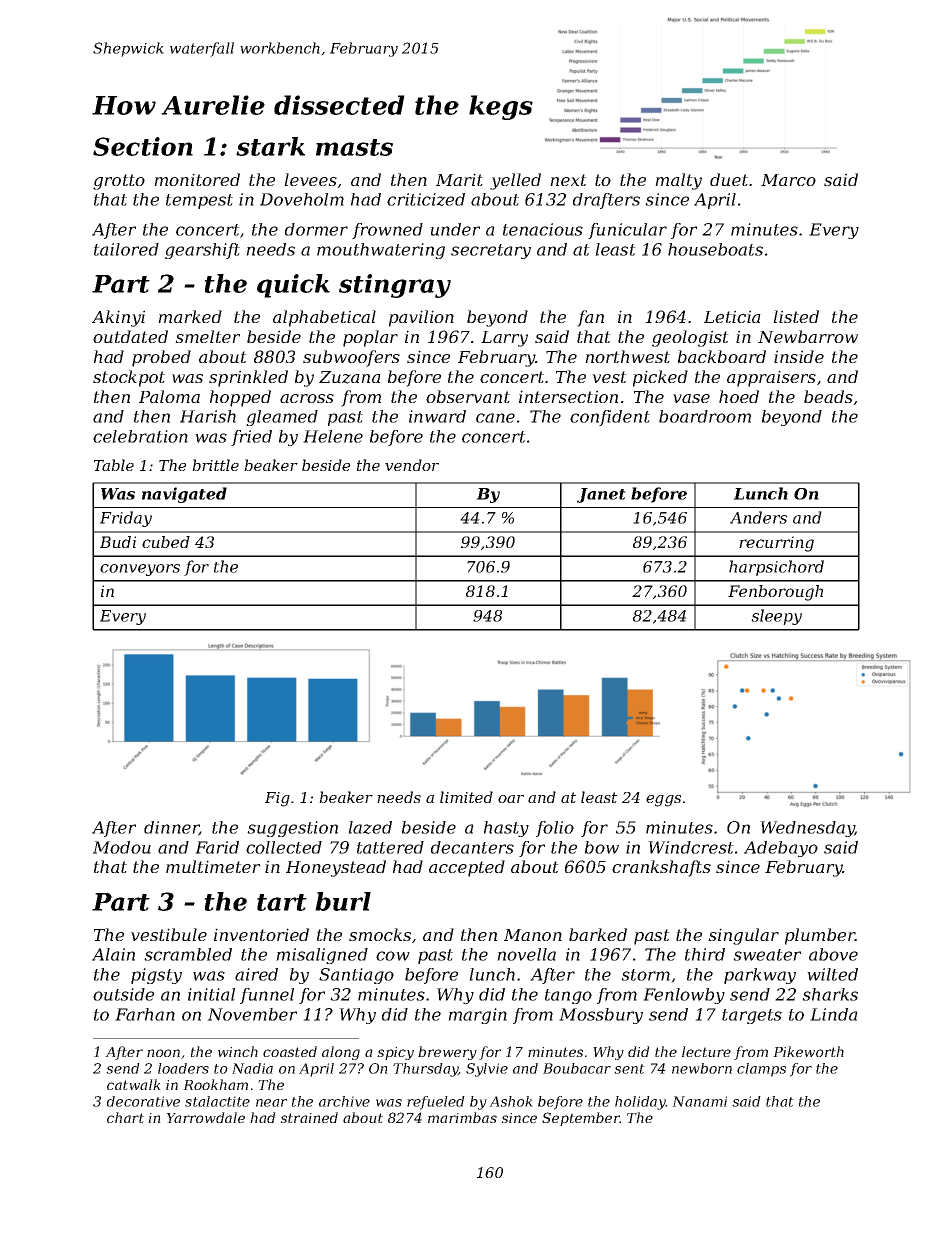  What do you see at coordinates (171, 828) in the screenshot?
I see `dinner` at bounding box center [171, 828].
